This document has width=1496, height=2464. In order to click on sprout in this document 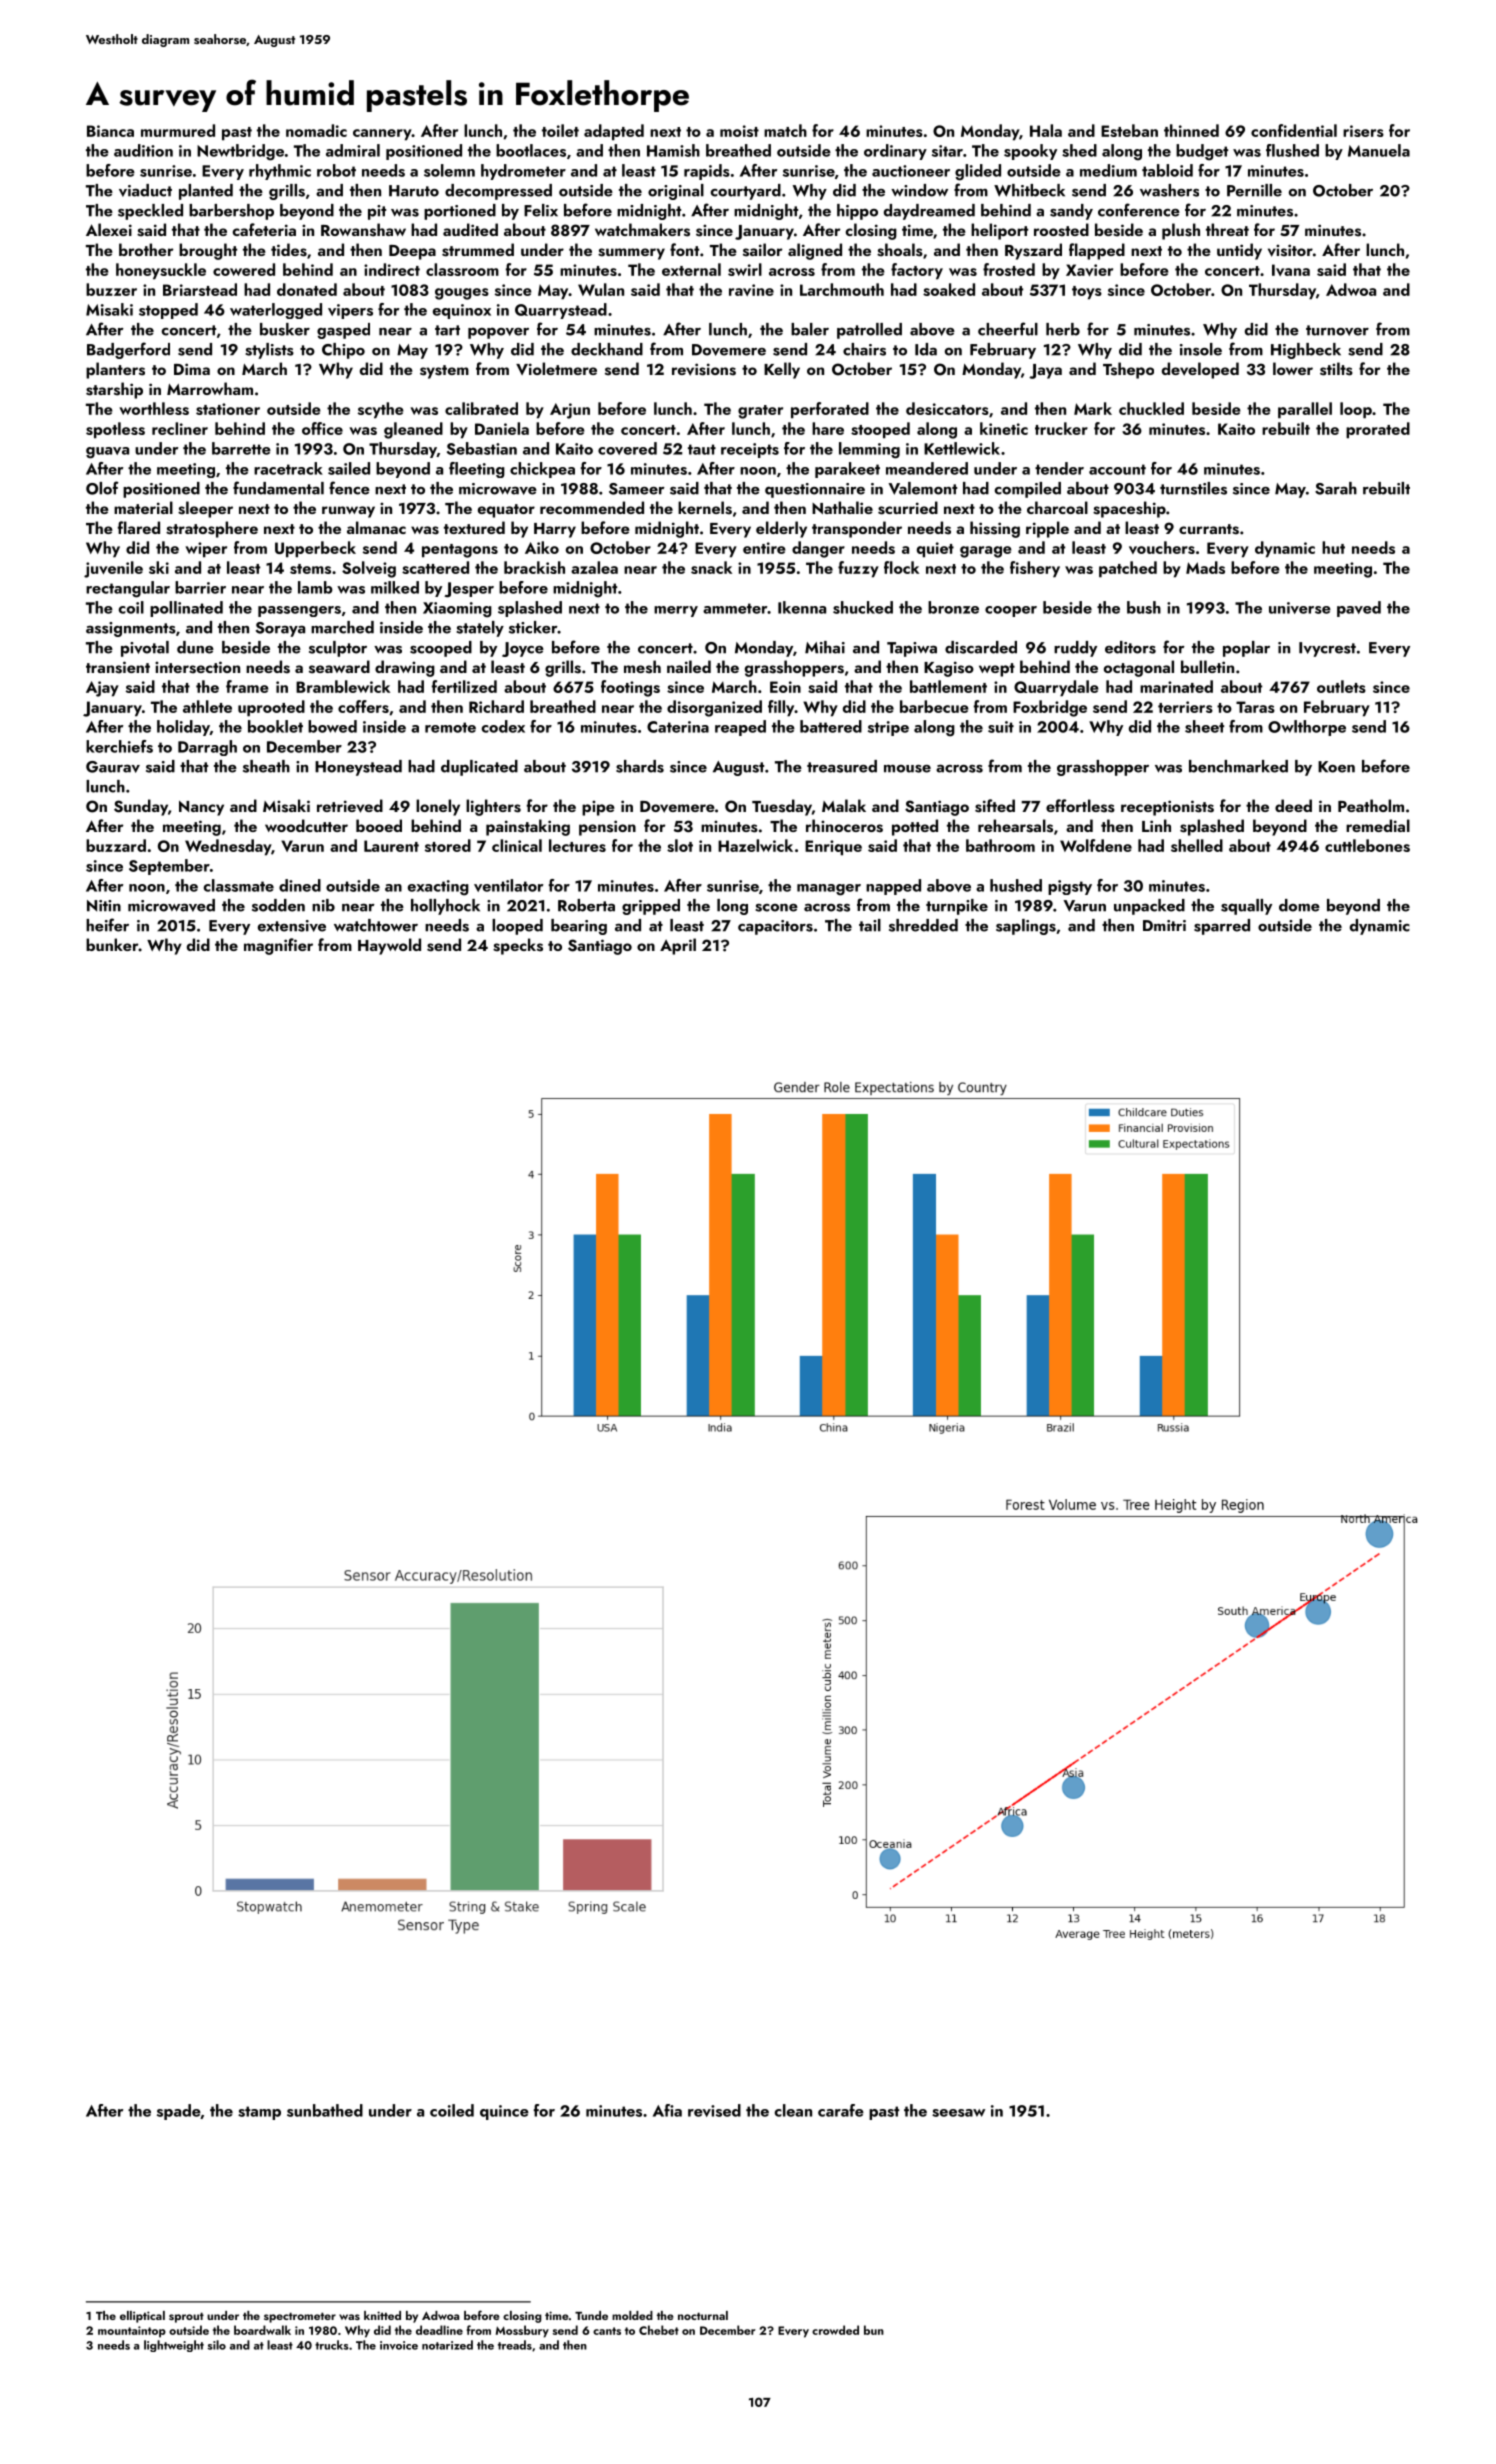, I will do `click(186, 2317)`.
